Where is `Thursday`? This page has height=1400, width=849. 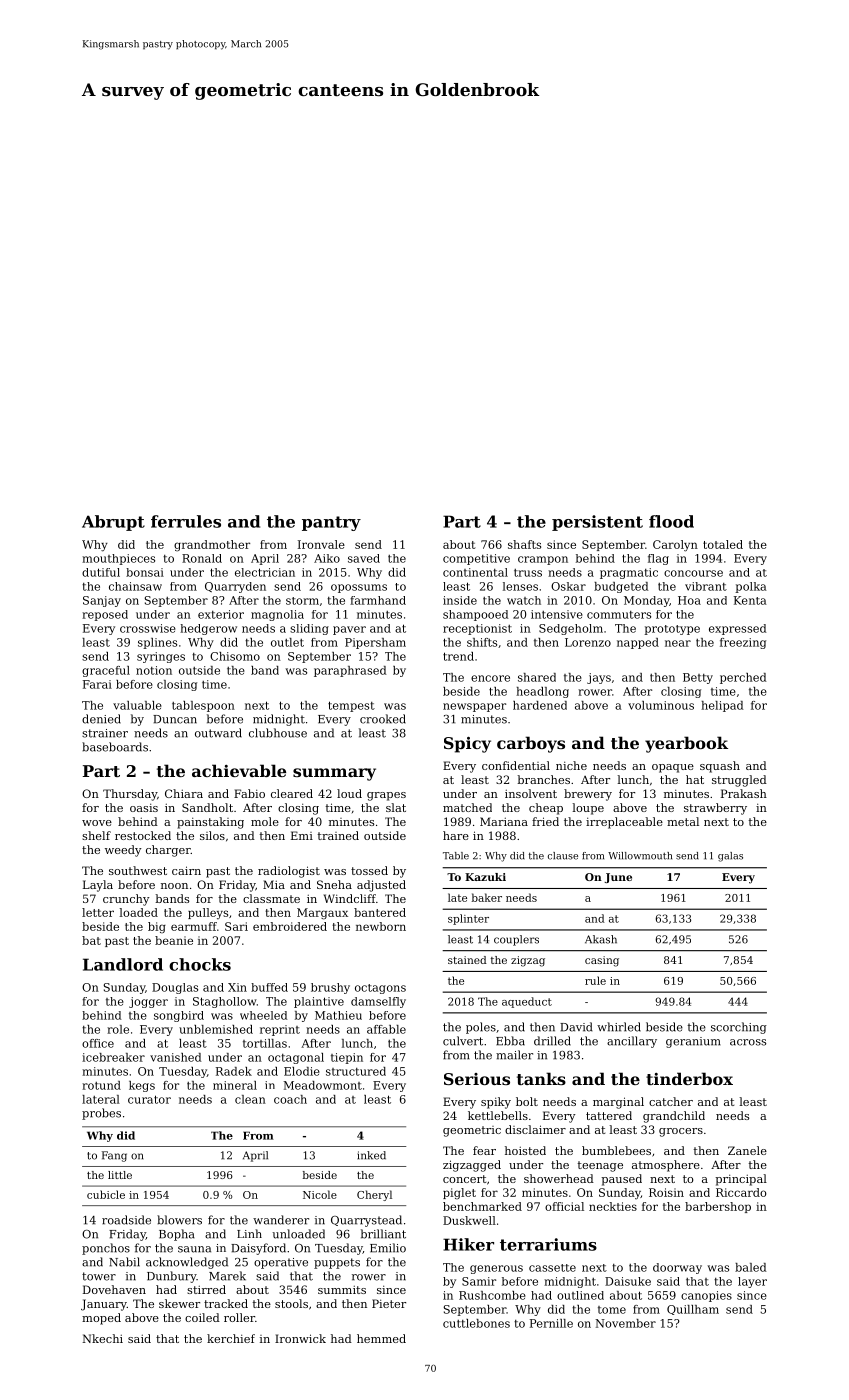 Thursday is located at coordinates (130, 795).
